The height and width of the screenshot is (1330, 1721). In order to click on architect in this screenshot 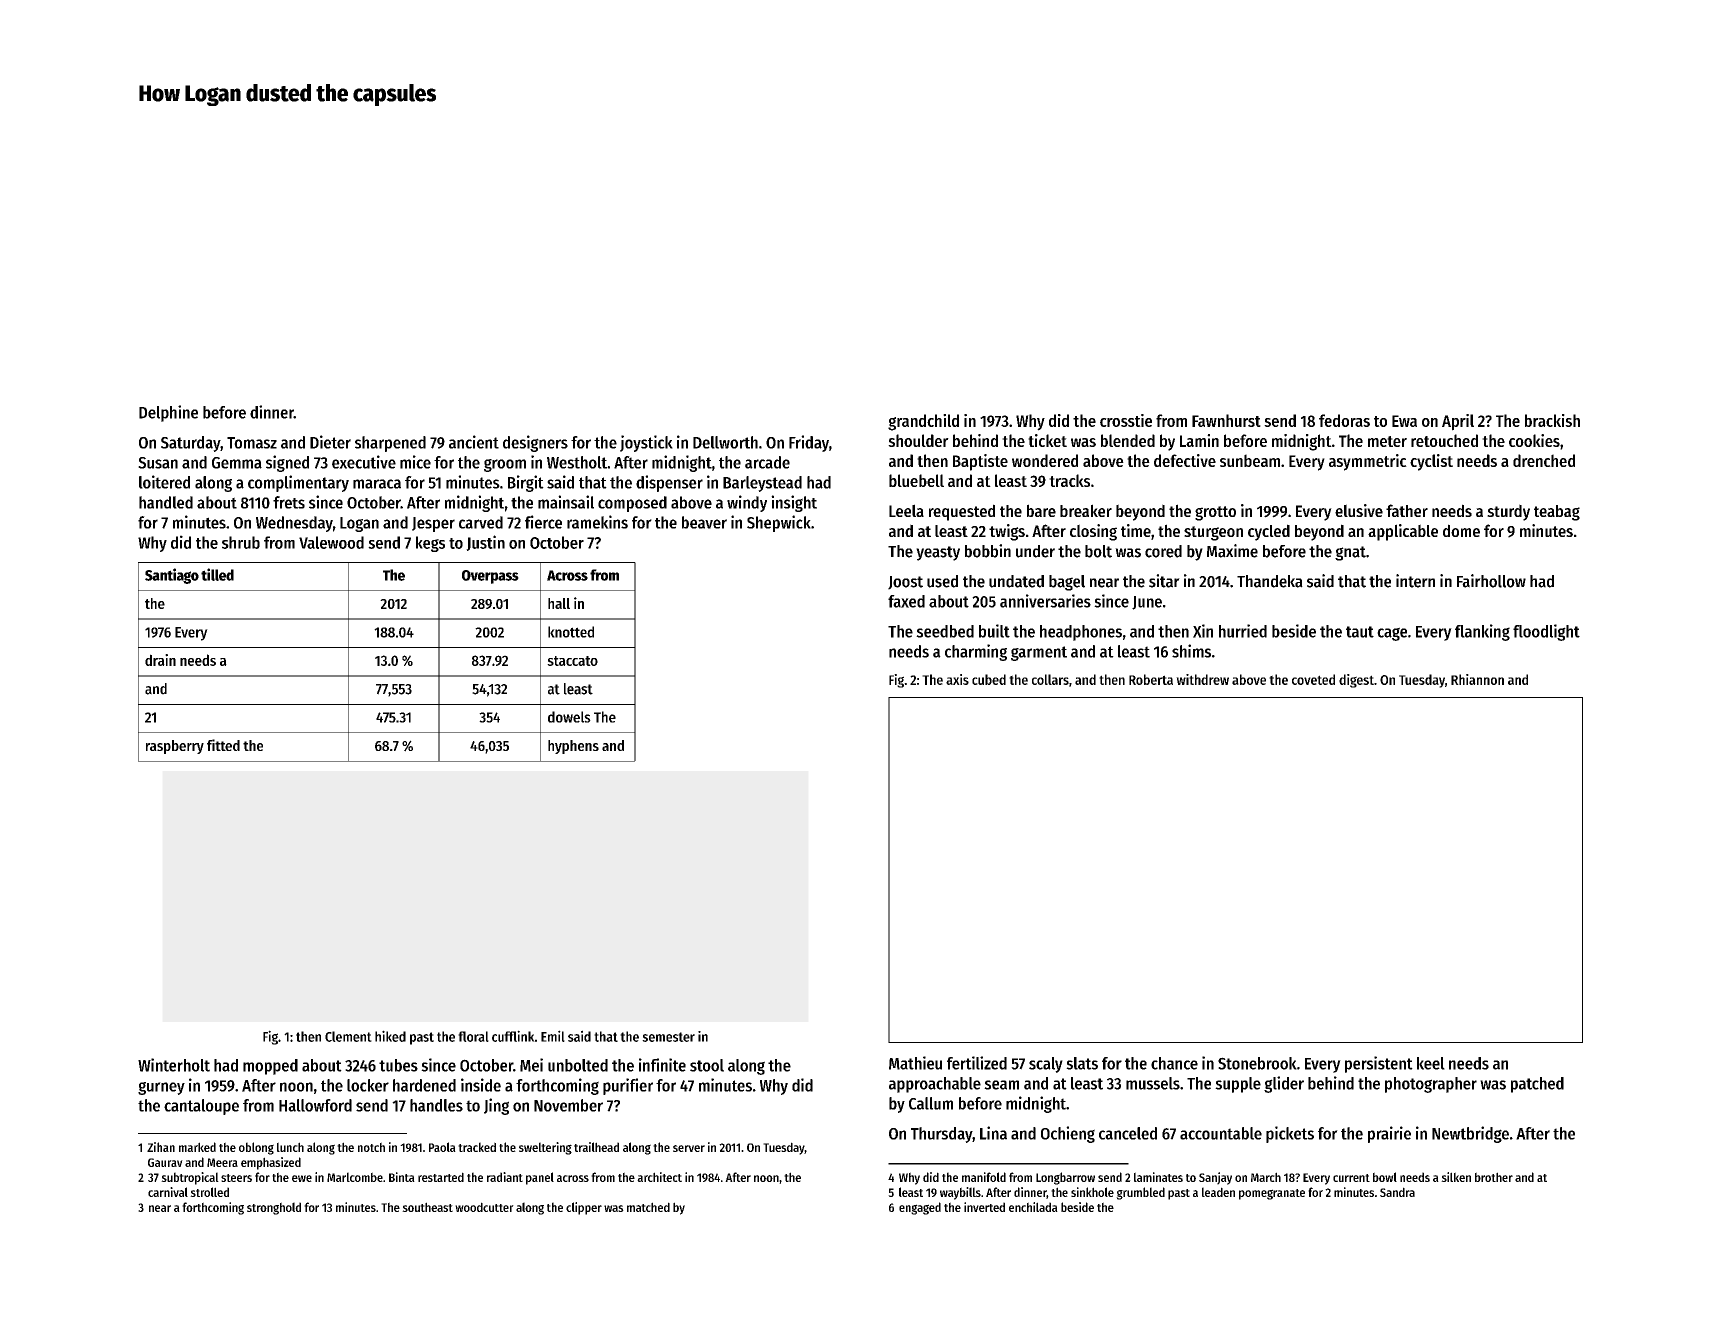, I will do `click(659, 1177)`.
